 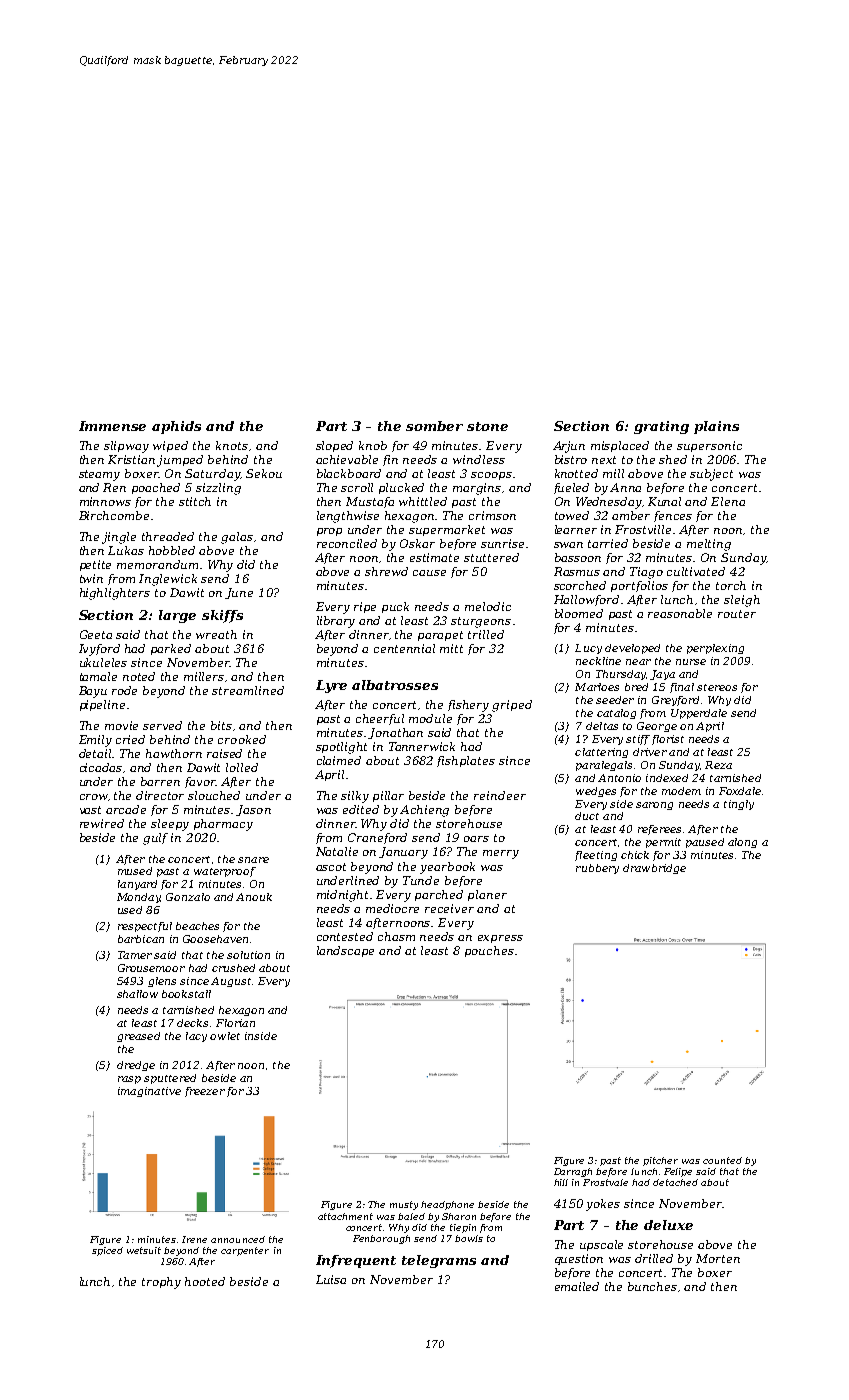 What do you see at coordinates (487, 426) in the image?
I see `stone` at bounding box center [487, 426].
